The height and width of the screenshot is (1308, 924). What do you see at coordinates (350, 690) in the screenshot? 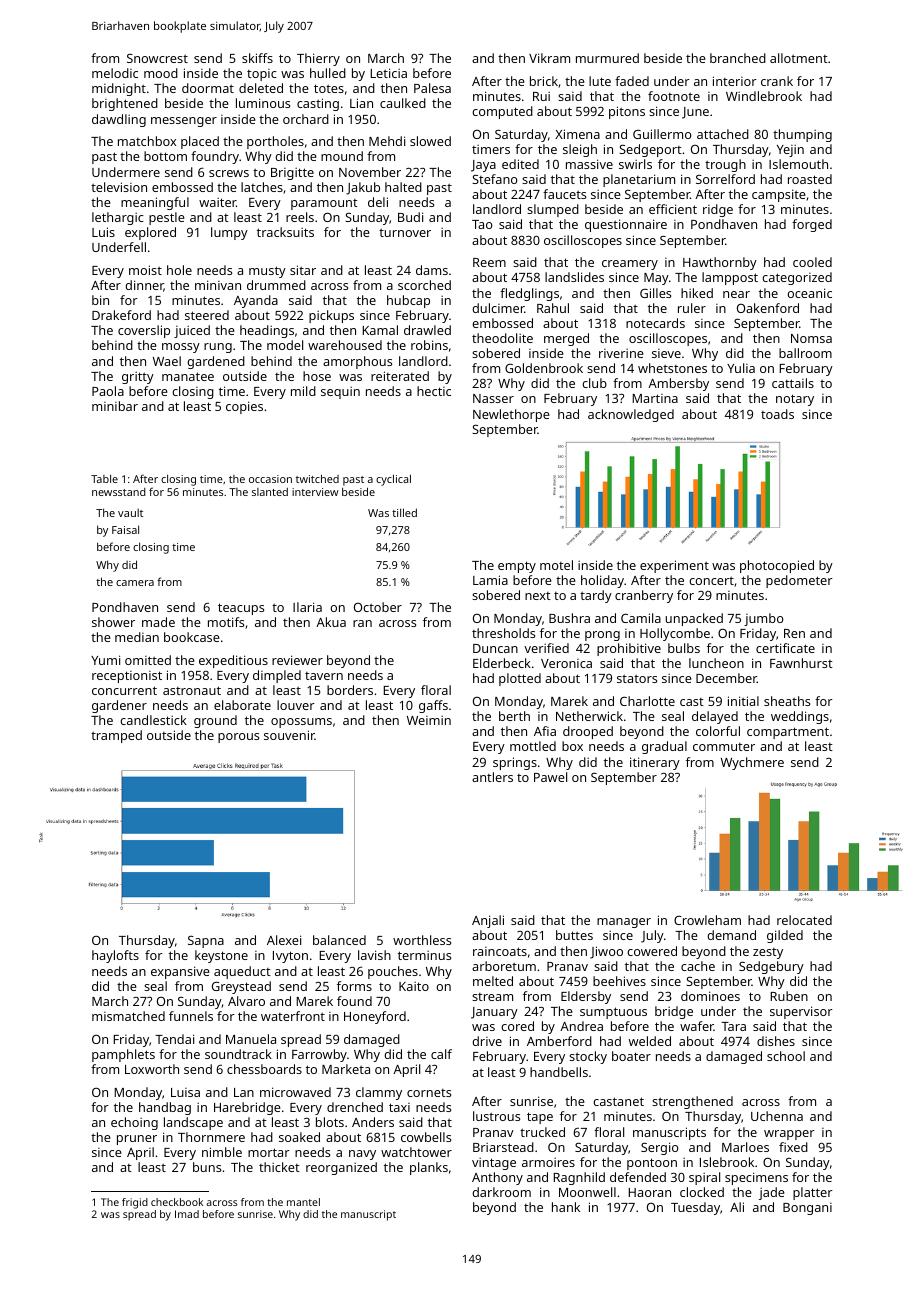
I see `borders` at bounding box center [350, 690].
